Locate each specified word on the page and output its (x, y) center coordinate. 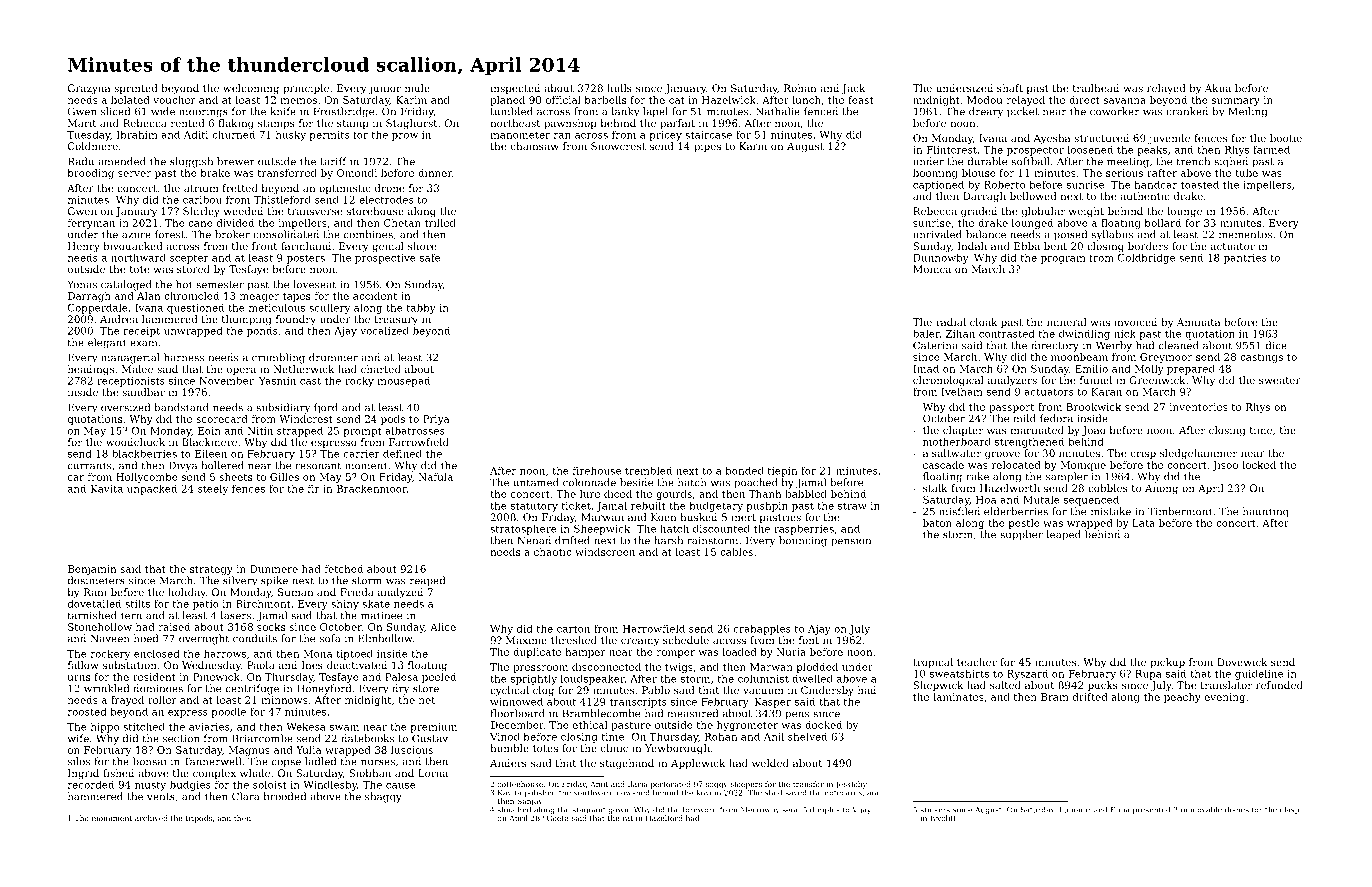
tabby (421, 308)
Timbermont (1180, 511)
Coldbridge (1146, 258)
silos (79, 761)
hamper (585, 653)
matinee (381, 616)
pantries (1245, 259)
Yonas (82, 284)
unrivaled (937, 234)
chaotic (552, 552)
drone (389, 188)
